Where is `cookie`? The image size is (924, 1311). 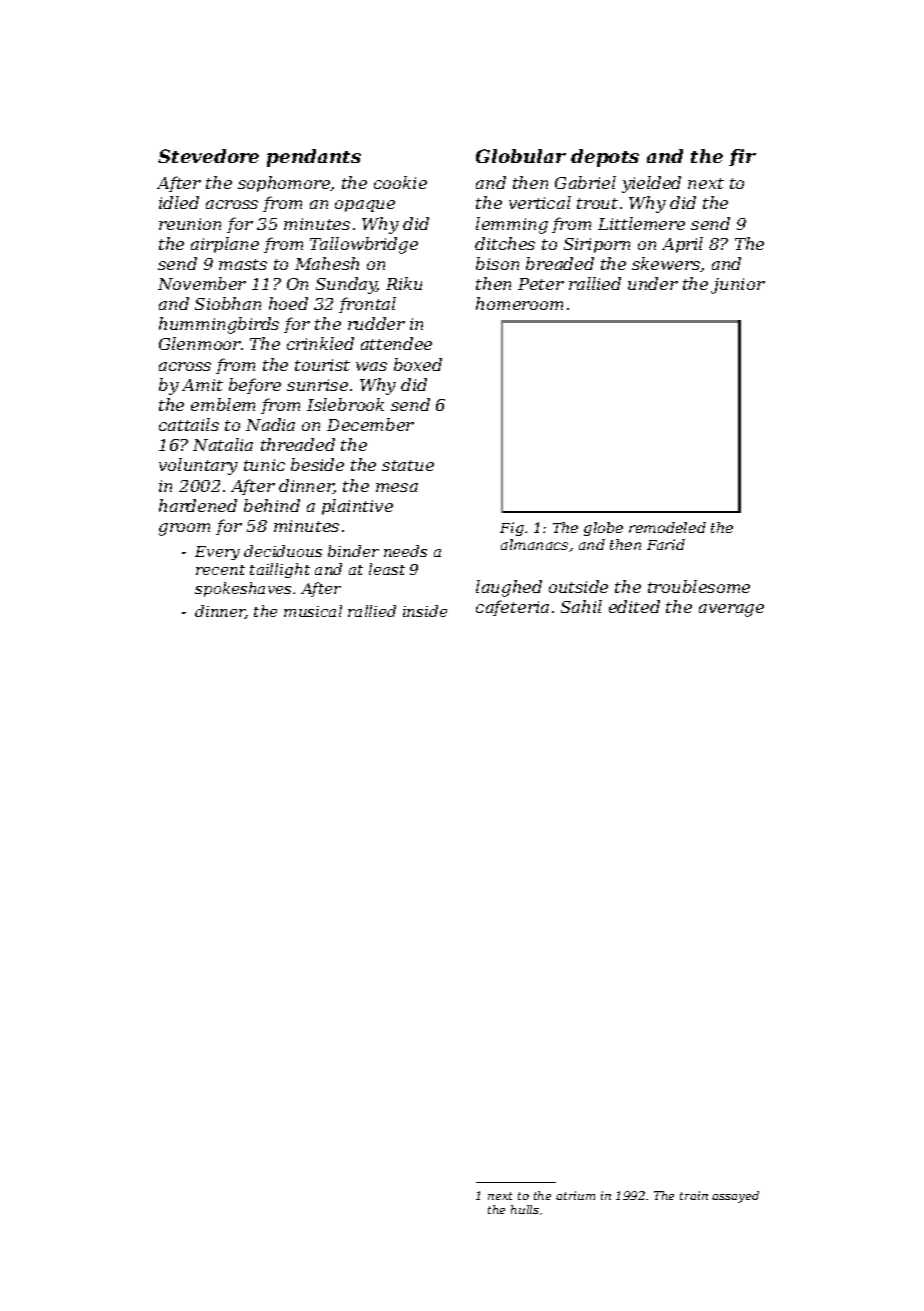 cookie is located at coordinates (400, 182).
